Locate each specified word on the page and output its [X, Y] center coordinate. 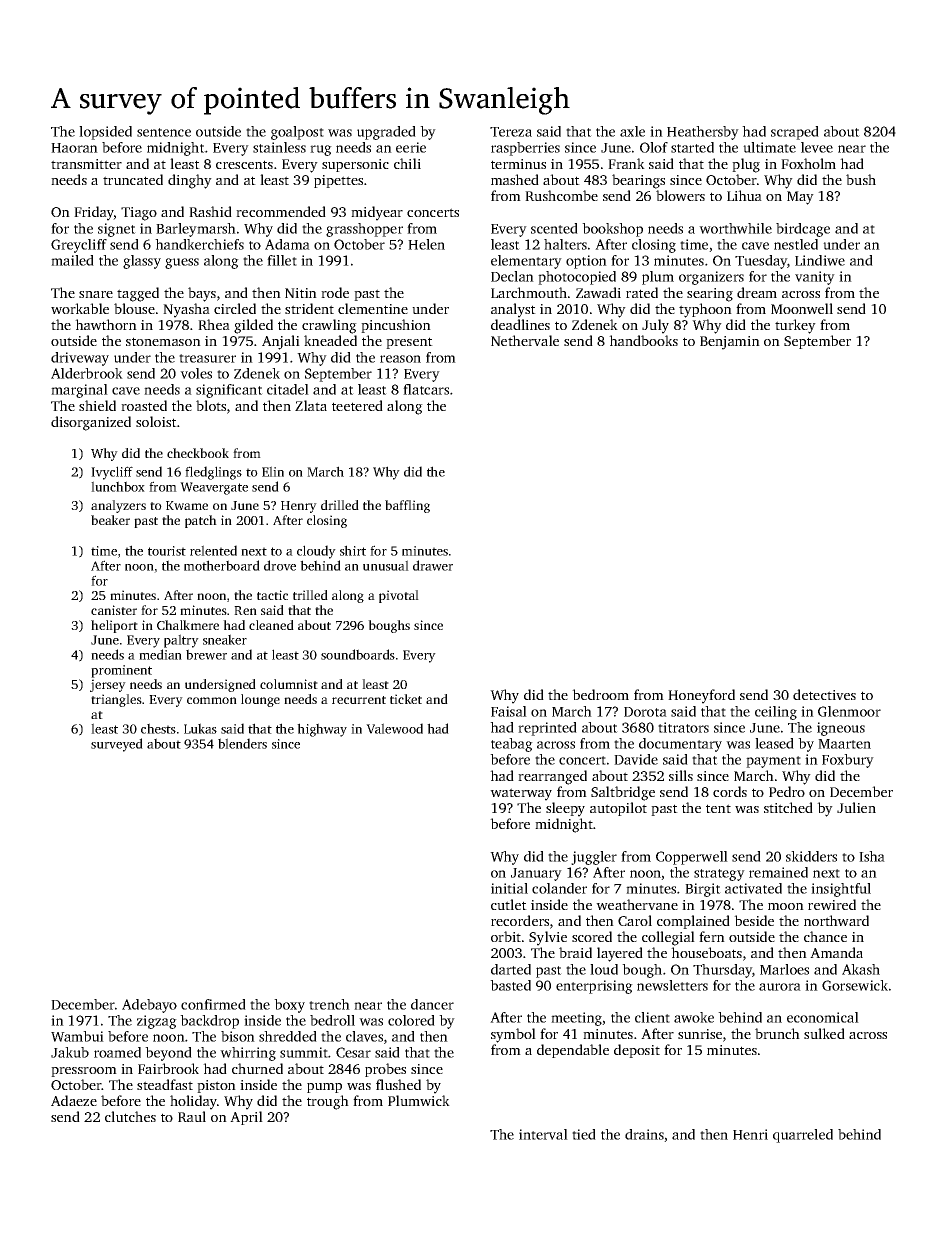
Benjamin [730, 343]
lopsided [105, 133]
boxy [289, 1006]
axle [632, 131]
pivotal [399, 596]
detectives [824, 694]
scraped [795, 133]
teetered [357, 405]
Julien [856, 807]
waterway [521, 794]
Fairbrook [168, 1068]
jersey [108, 685]
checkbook [198, 453]
